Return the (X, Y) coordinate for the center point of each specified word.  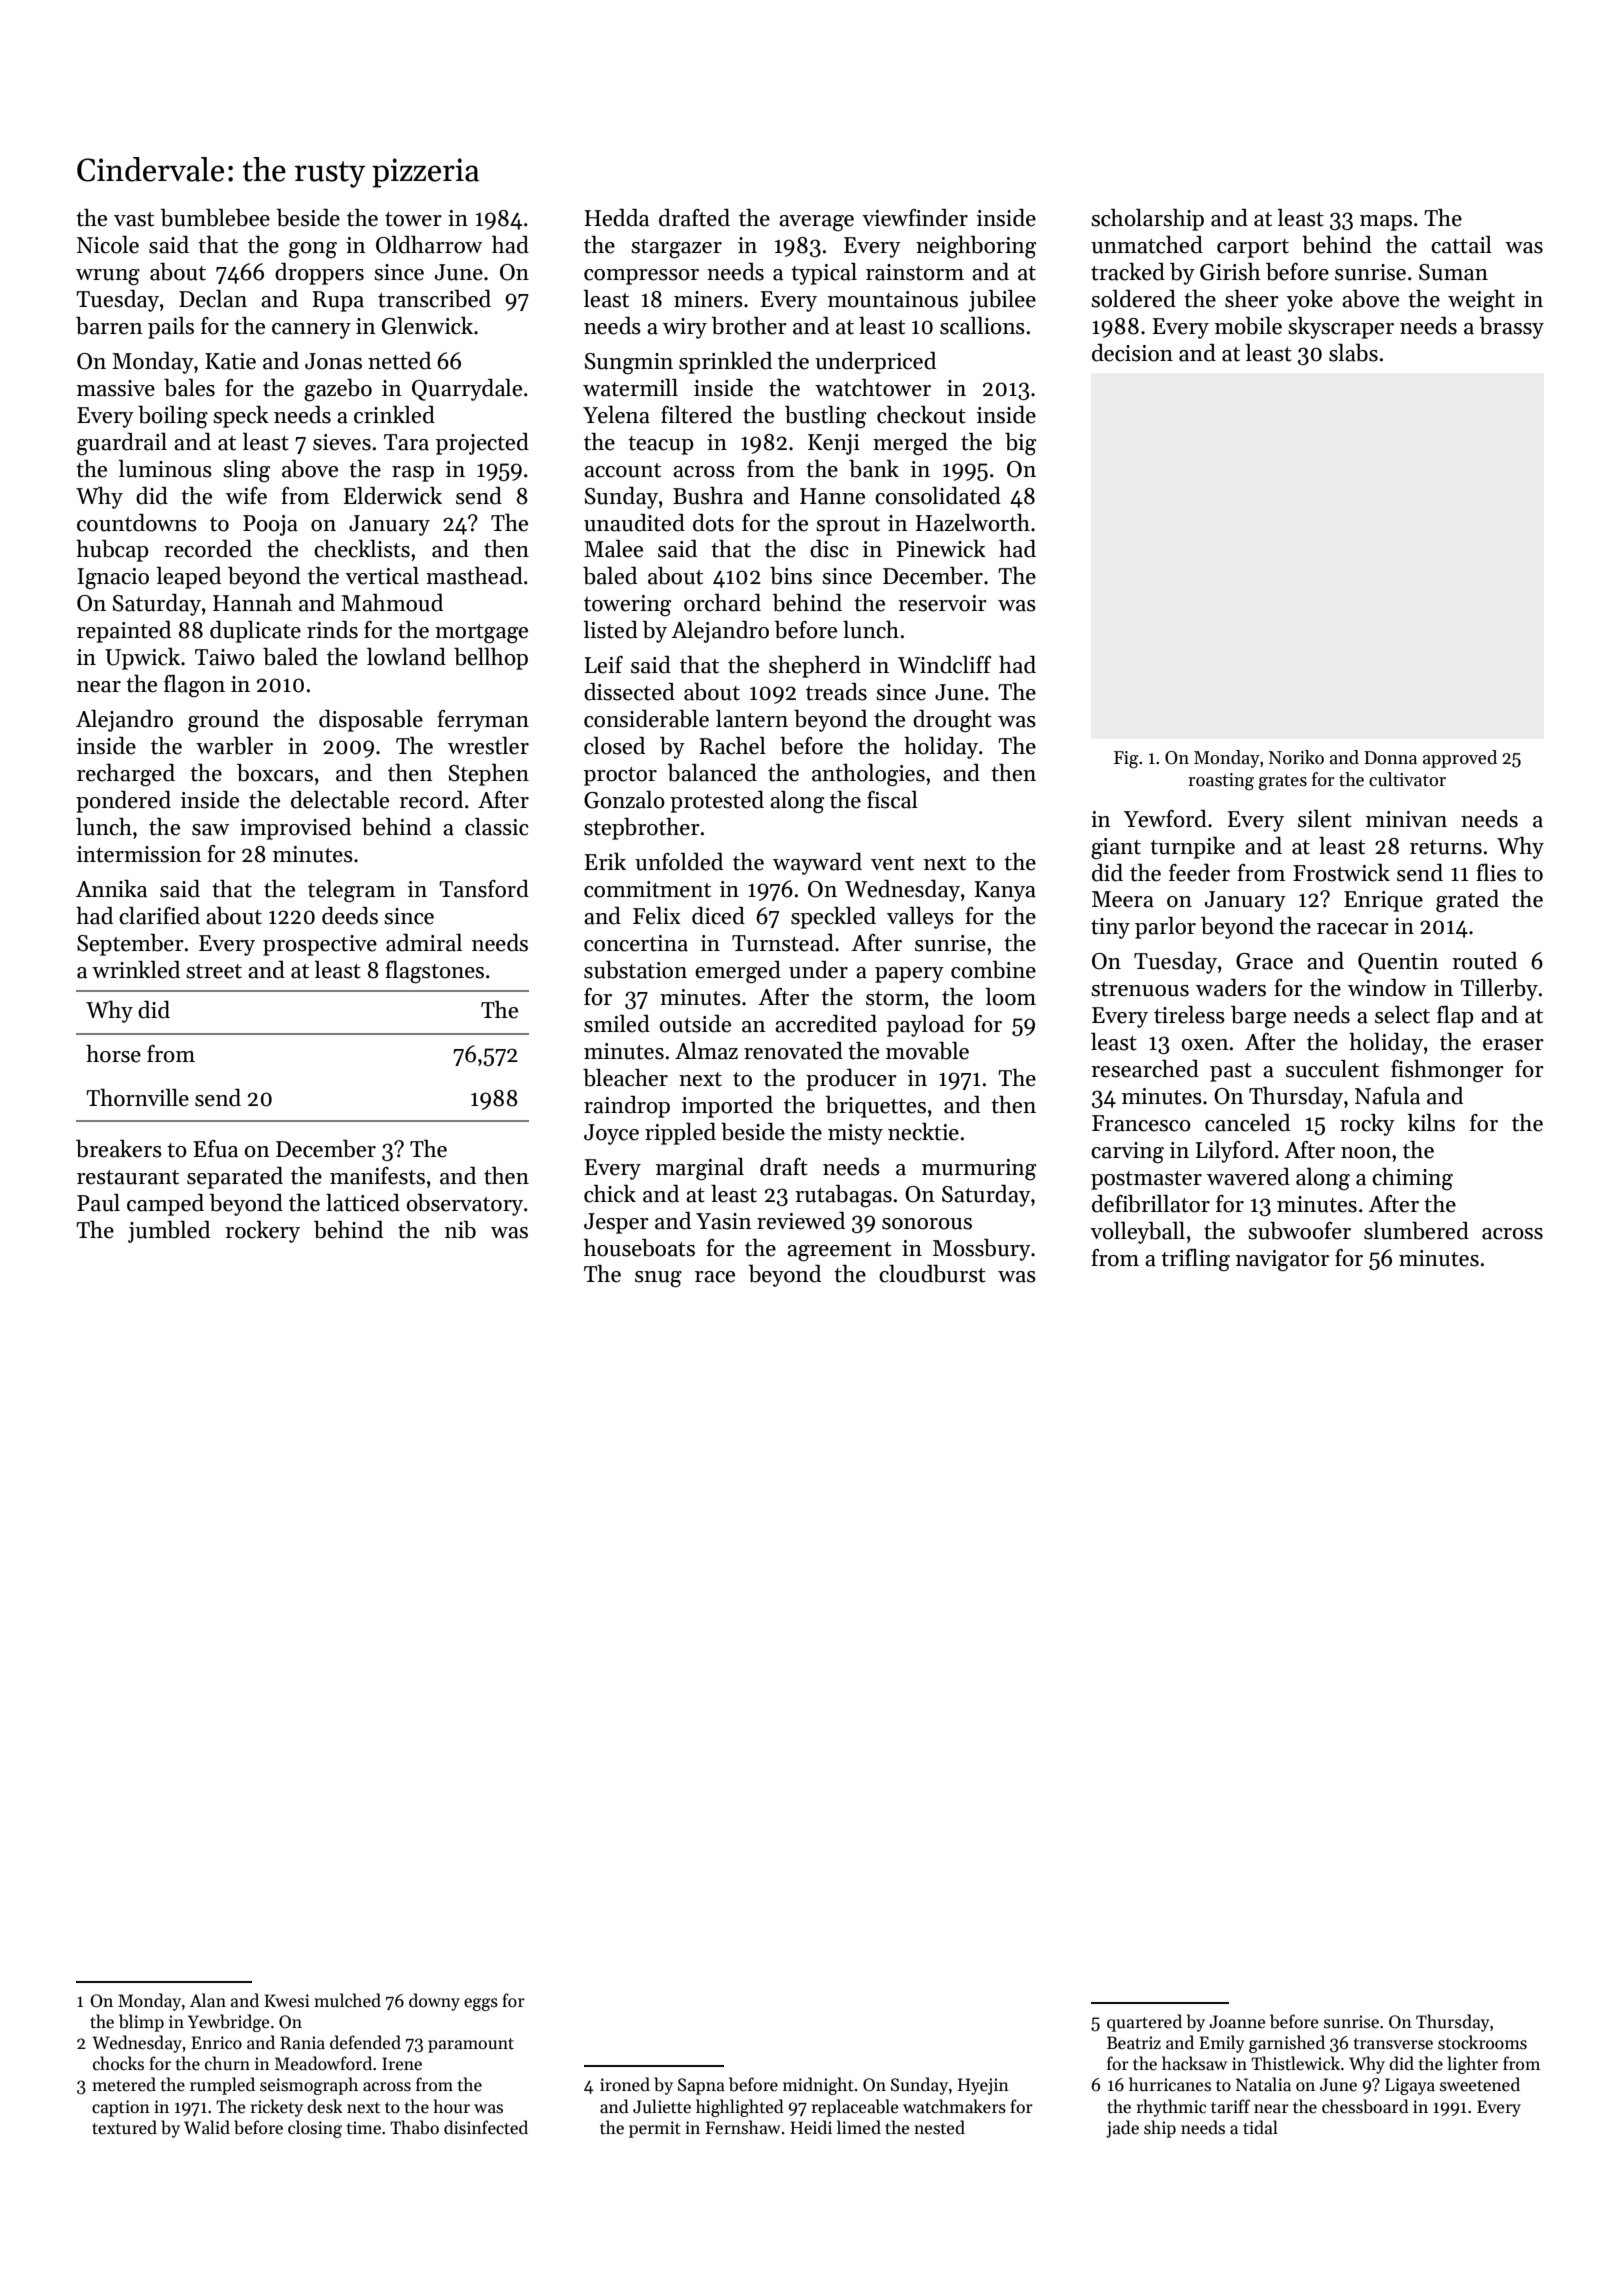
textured (124, 2127)
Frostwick (1341, 873)
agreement (839, 1252)
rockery (262, 1232)
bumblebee (215, 218)
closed (614, 746)
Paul (98, 1203)
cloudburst (932, 1274)
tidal (1260, 2127)
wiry (685, 328)
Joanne (1237, 2022)
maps (1386, 223)
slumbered (1416, 1231)
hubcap (112, 551)
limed (859, 2127)
